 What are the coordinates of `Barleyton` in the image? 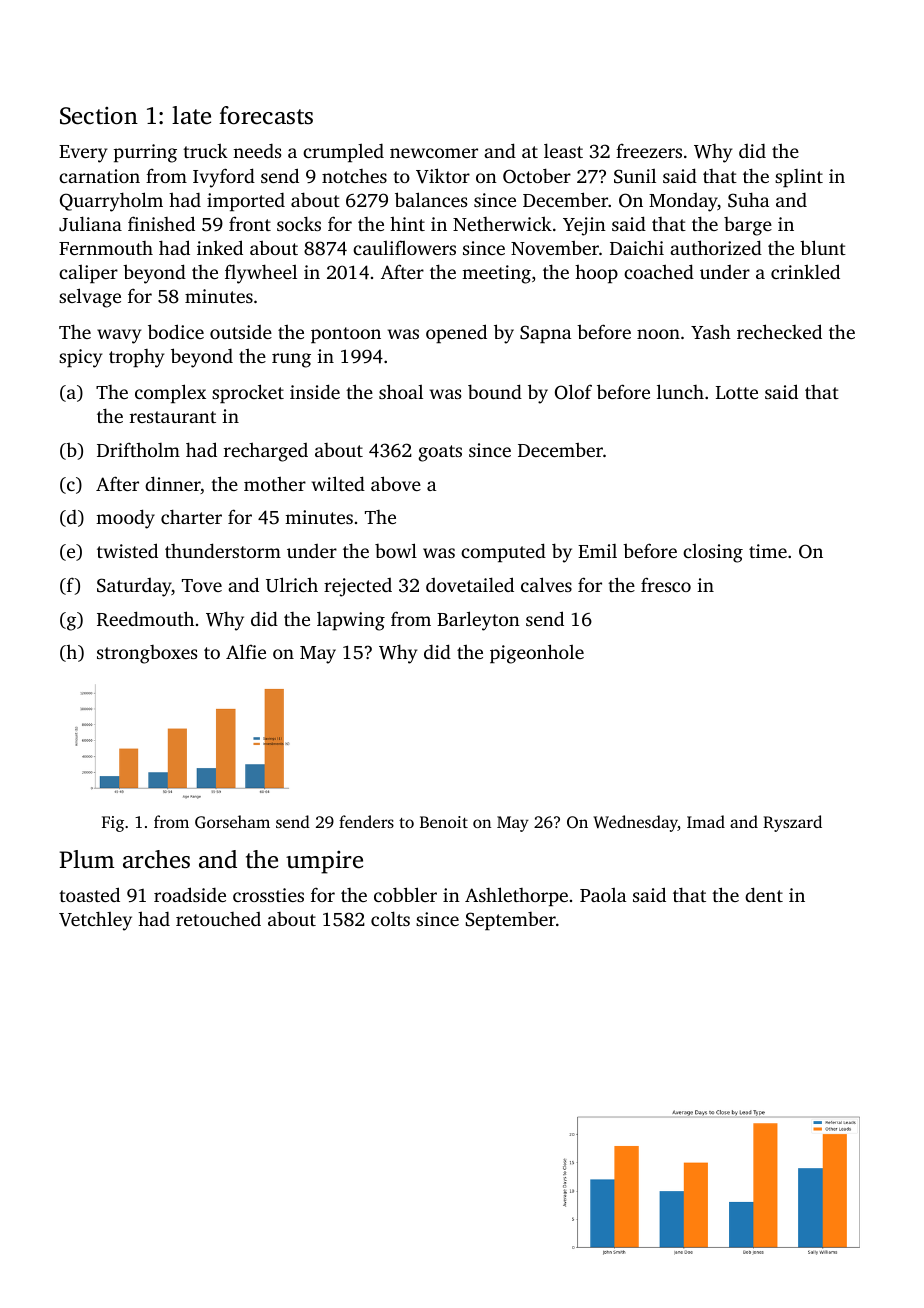 It's located at (478, 621).
